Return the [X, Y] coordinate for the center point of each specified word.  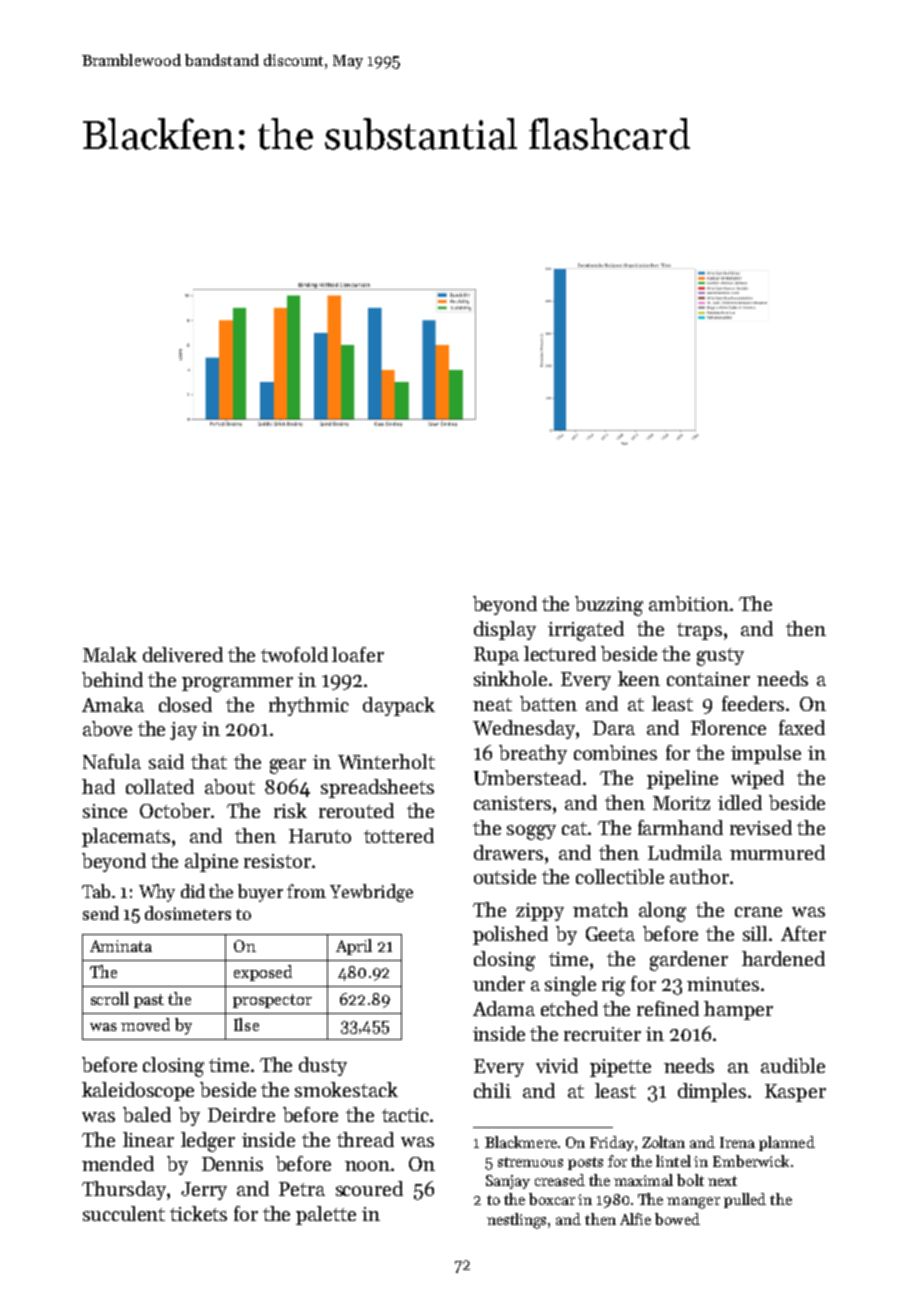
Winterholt [386, 761]
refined [668, 1008]
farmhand [680, 827]
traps [699, 631]
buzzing [609, 606]
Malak [110, 654]
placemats [126, 837]
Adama [504, 1008]
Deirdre [241, 1114]
